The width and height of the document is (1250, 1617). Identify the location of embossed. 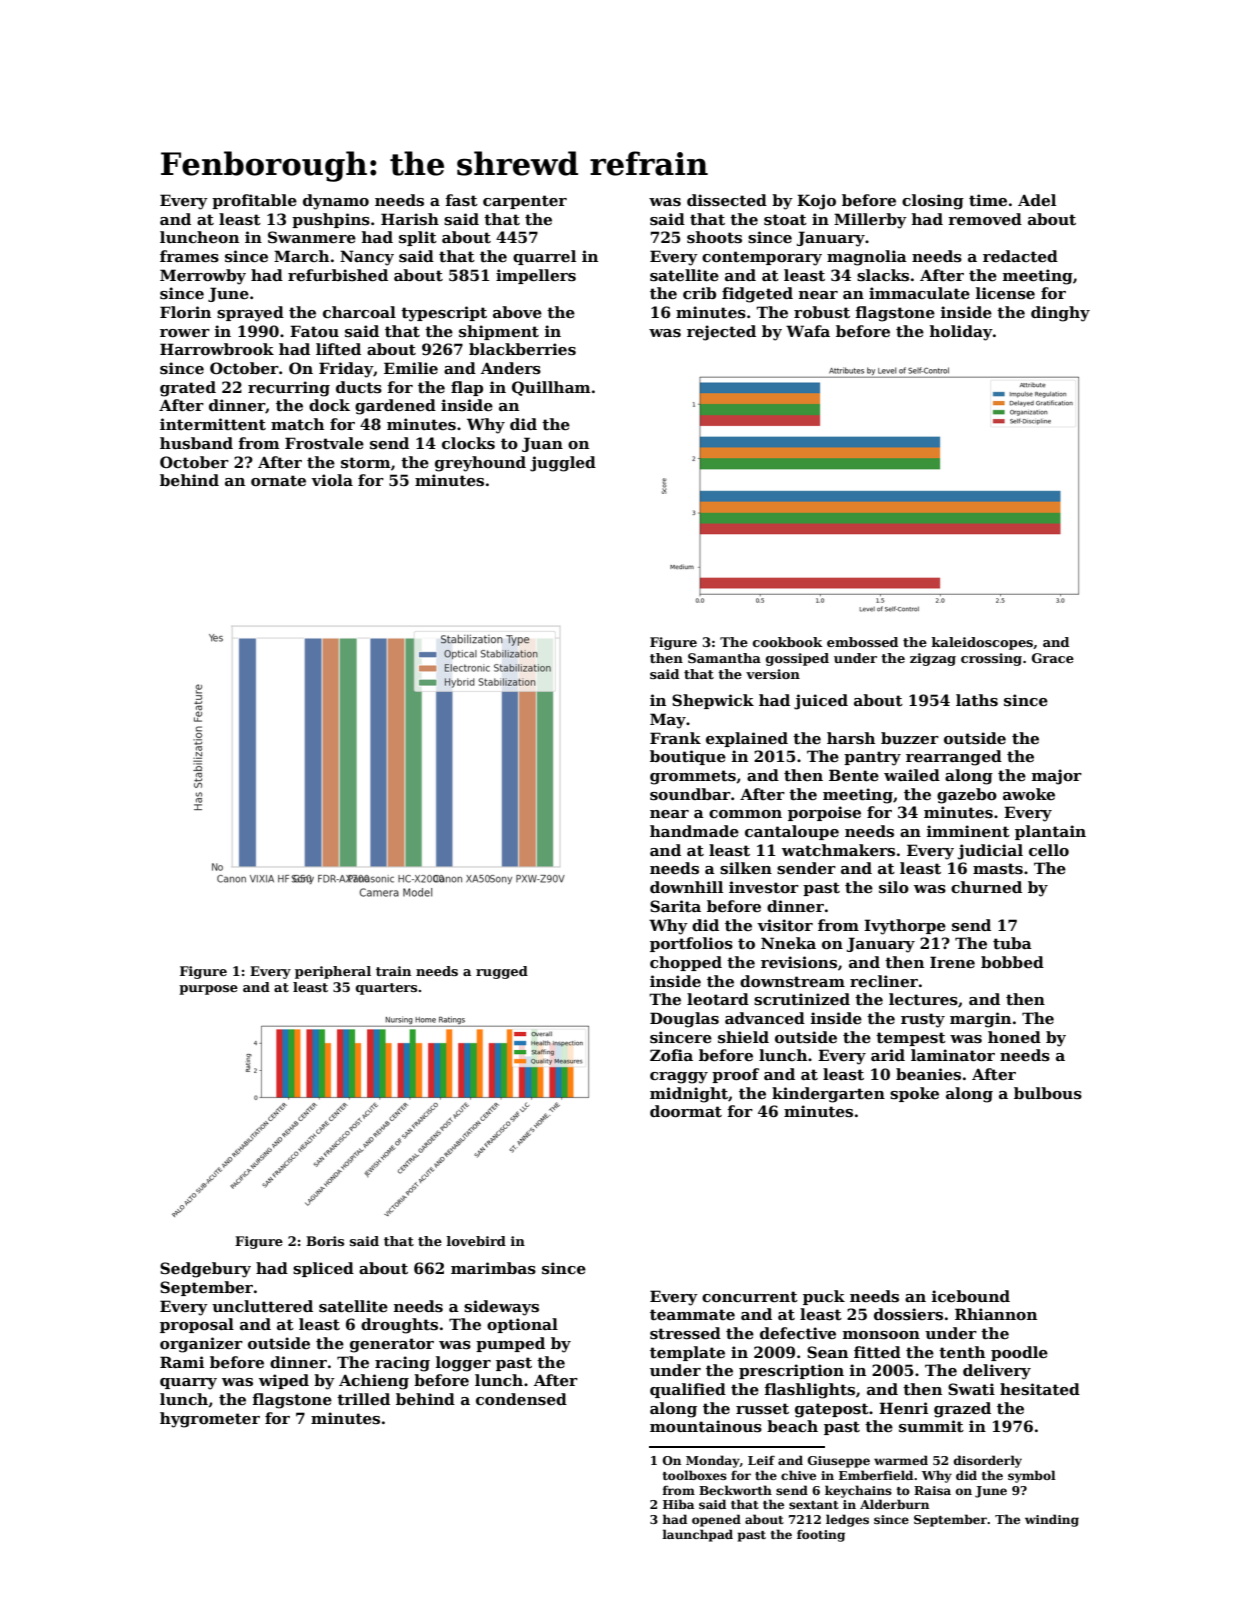
(862, 642).
